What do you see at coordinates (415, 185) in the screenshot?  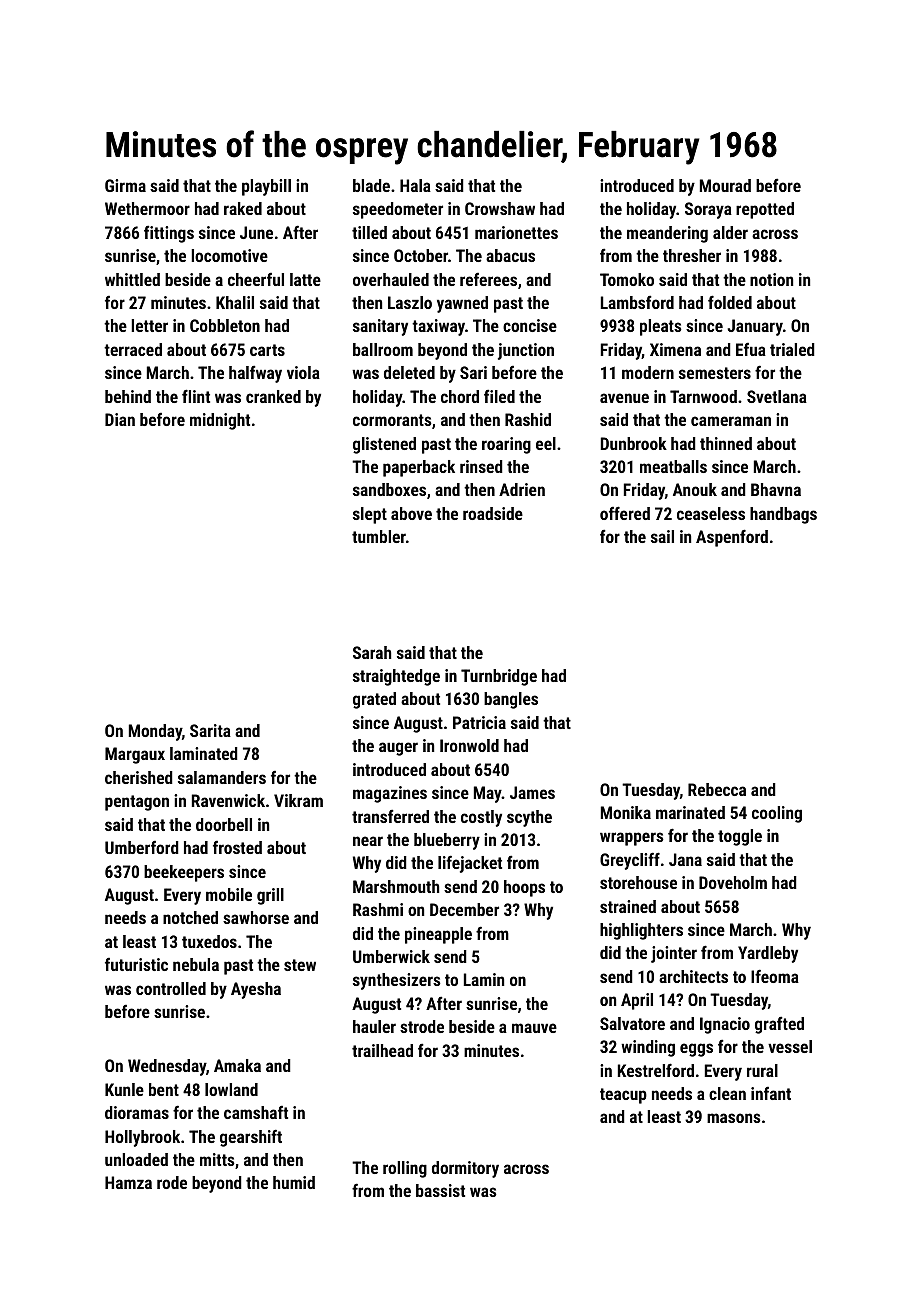 I see `Hala` at bounding box center [415, 185].
